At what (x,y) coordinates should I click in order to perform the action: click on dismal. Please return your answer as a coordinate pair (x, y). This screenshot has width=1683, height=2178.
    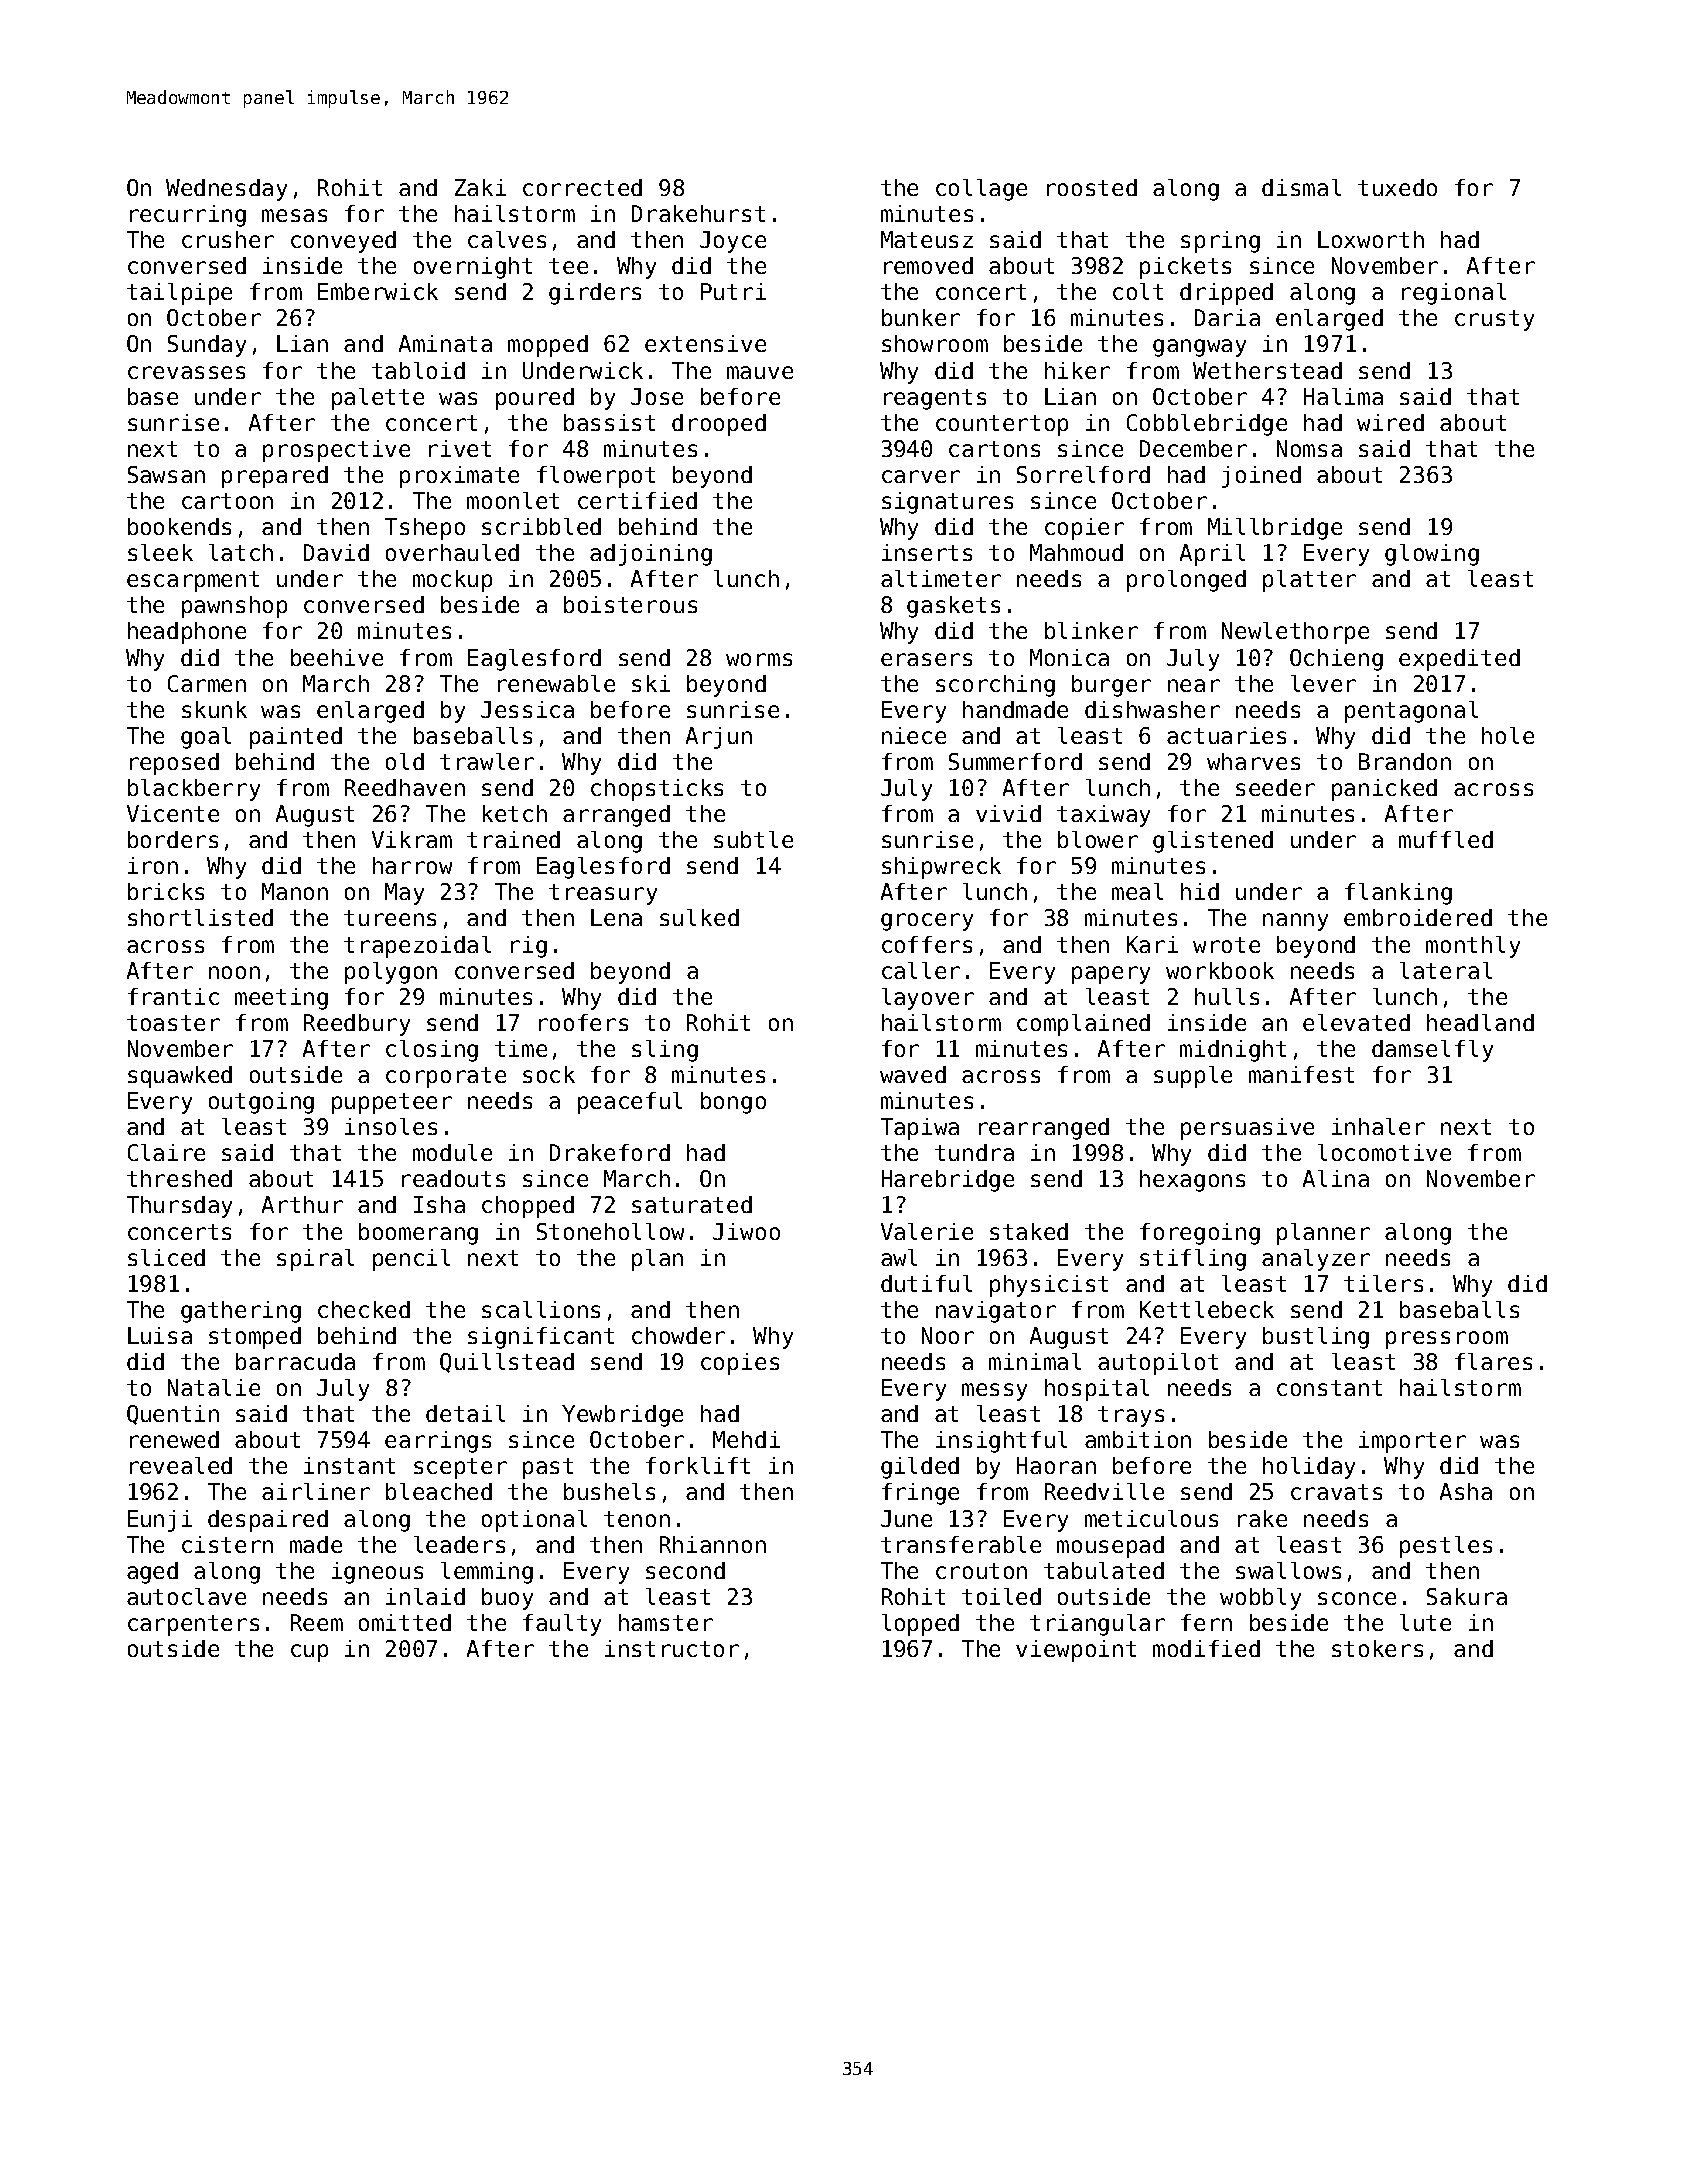
    Looking at the image, I should click on (1301, 187).
